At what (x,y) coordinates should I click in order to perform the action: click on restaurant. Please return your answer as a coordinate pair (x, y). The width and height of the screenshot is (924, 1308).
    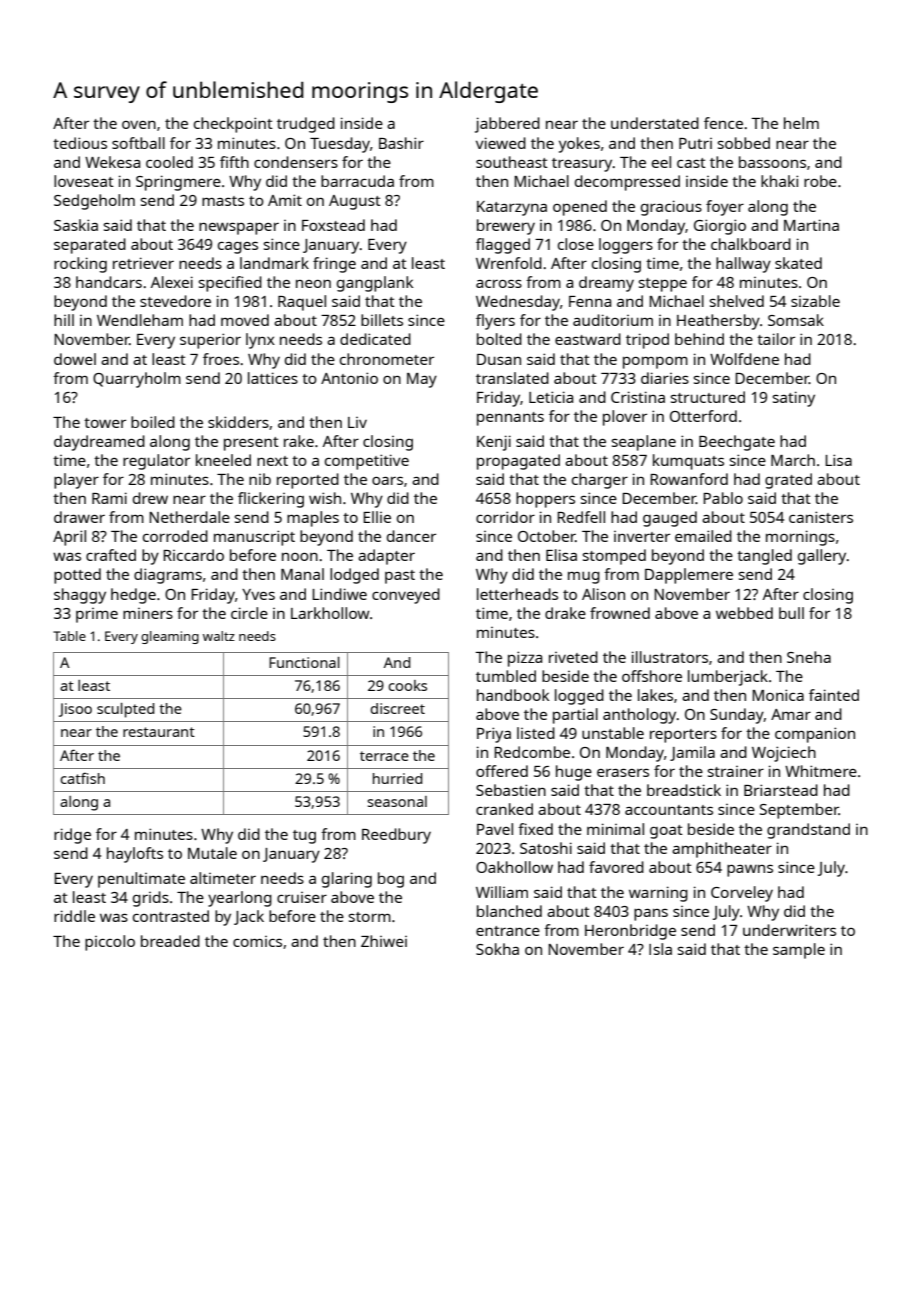
    Looking at the image, I should click on (159, 732).
